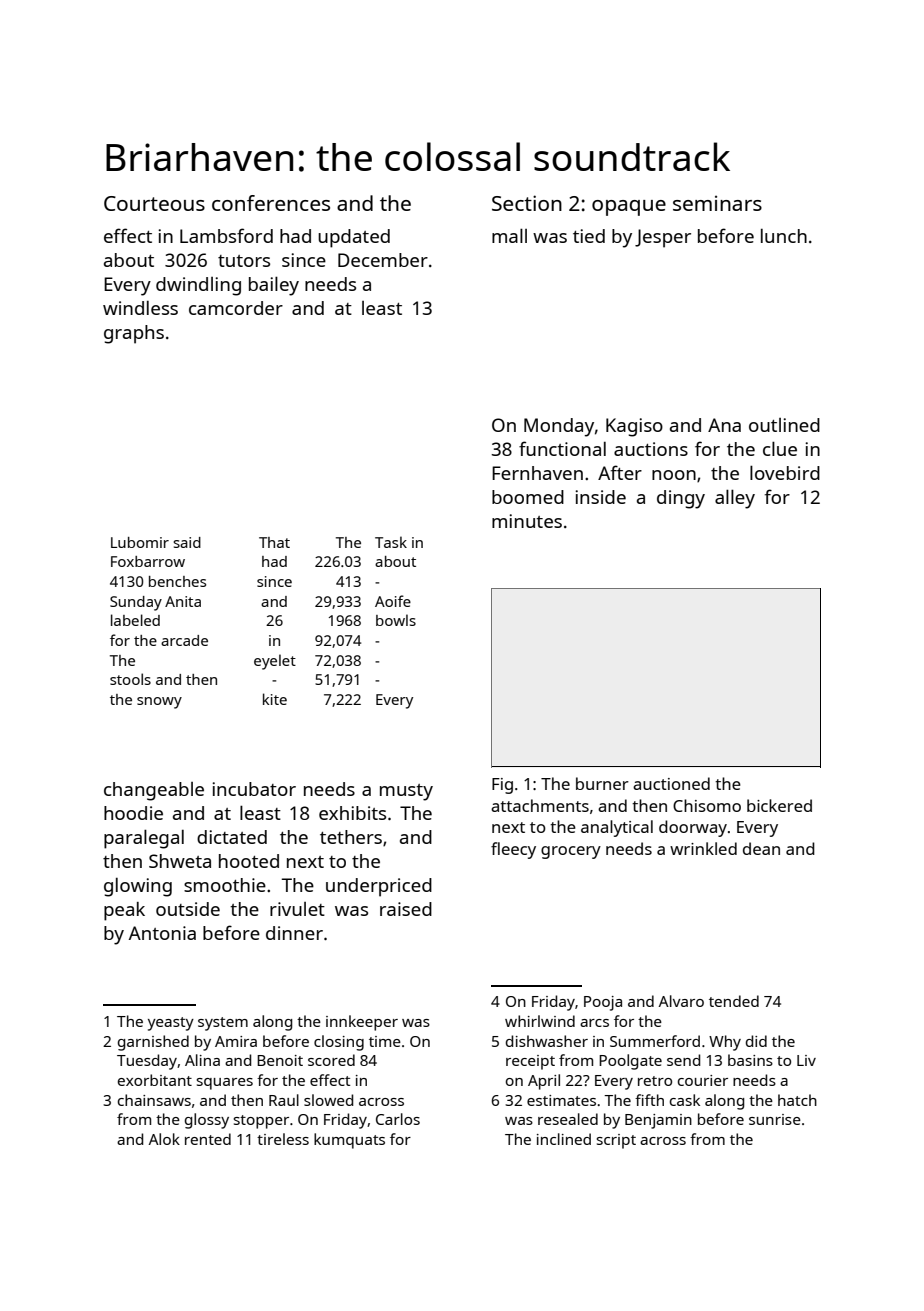  Describe the element at coordinates (406, 792) in the page. I see `musty` at that location.
